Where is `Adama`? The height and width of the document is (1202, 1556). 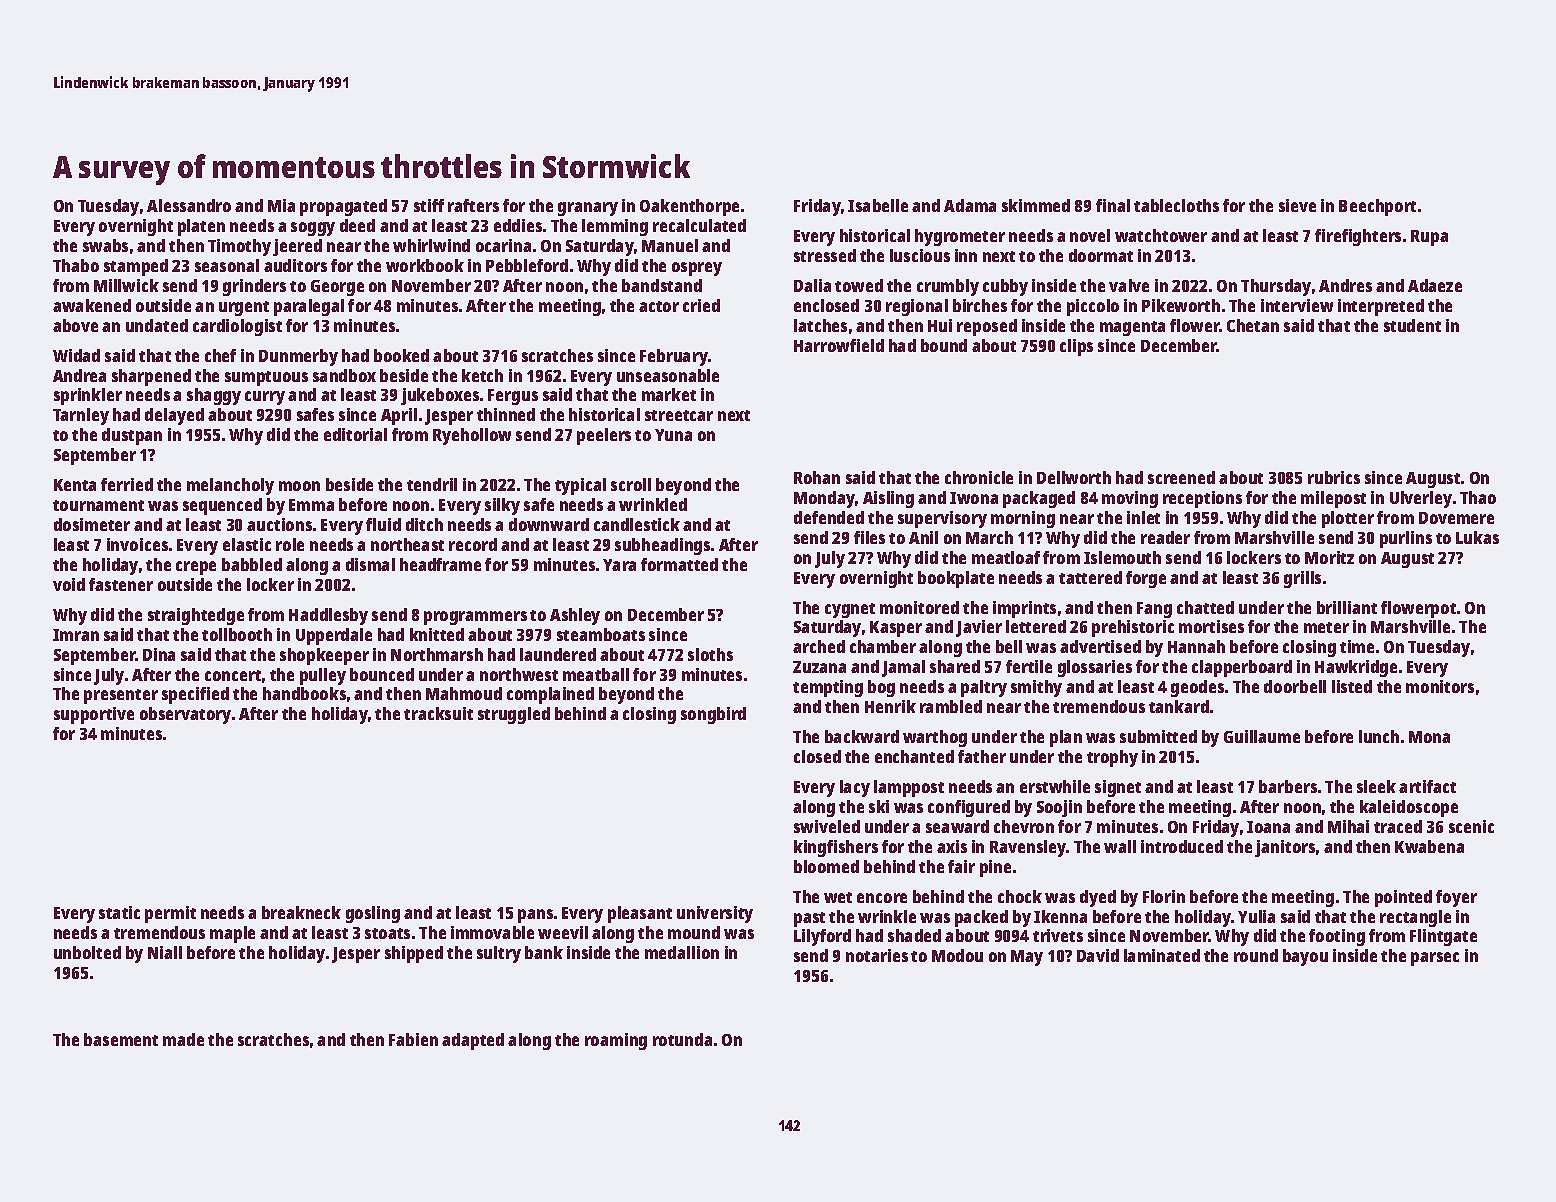 Adama is located at coordinates (970, 205).
